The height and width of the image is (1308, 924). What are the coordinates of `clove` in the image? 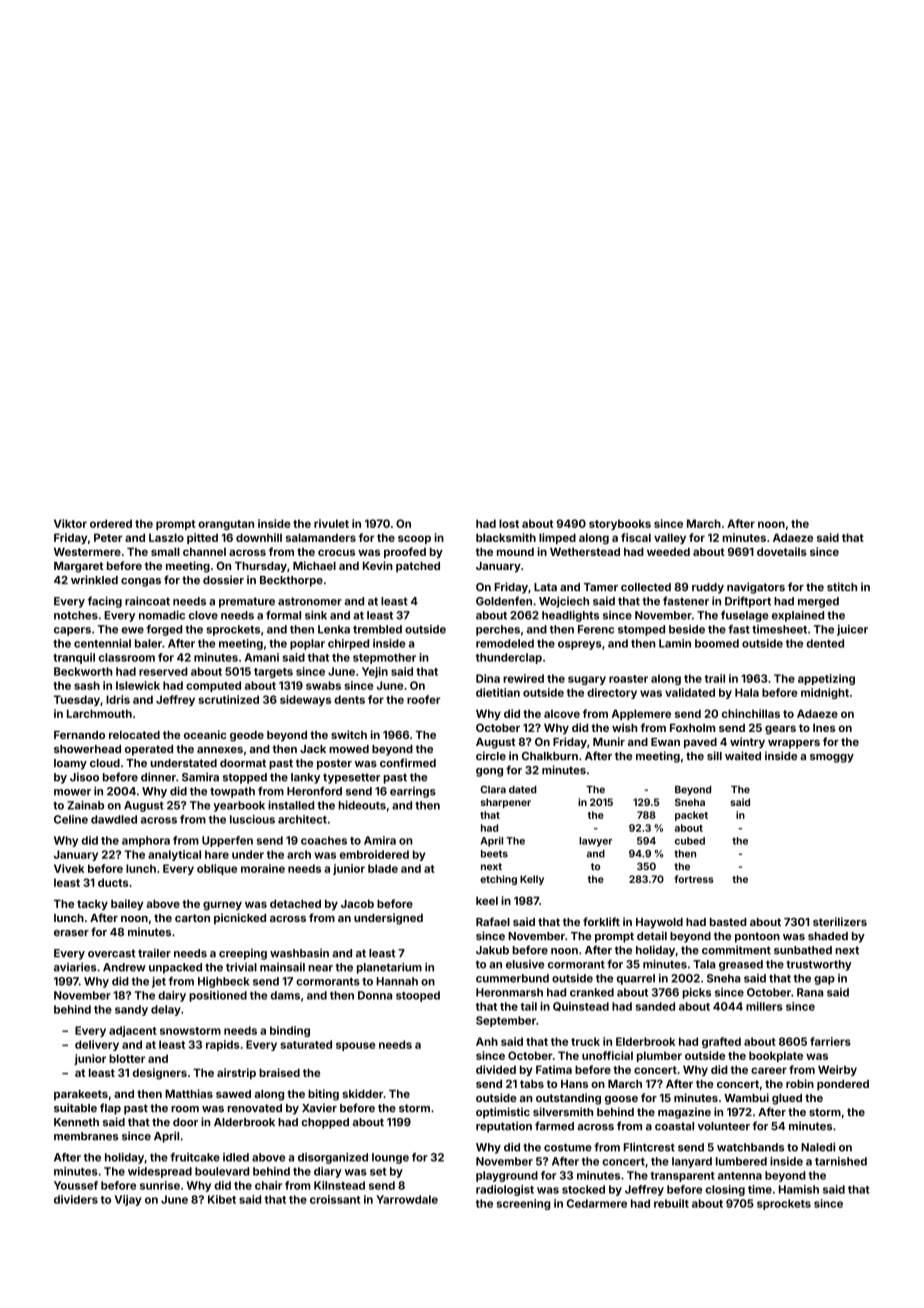 It's located at (203, 615).
